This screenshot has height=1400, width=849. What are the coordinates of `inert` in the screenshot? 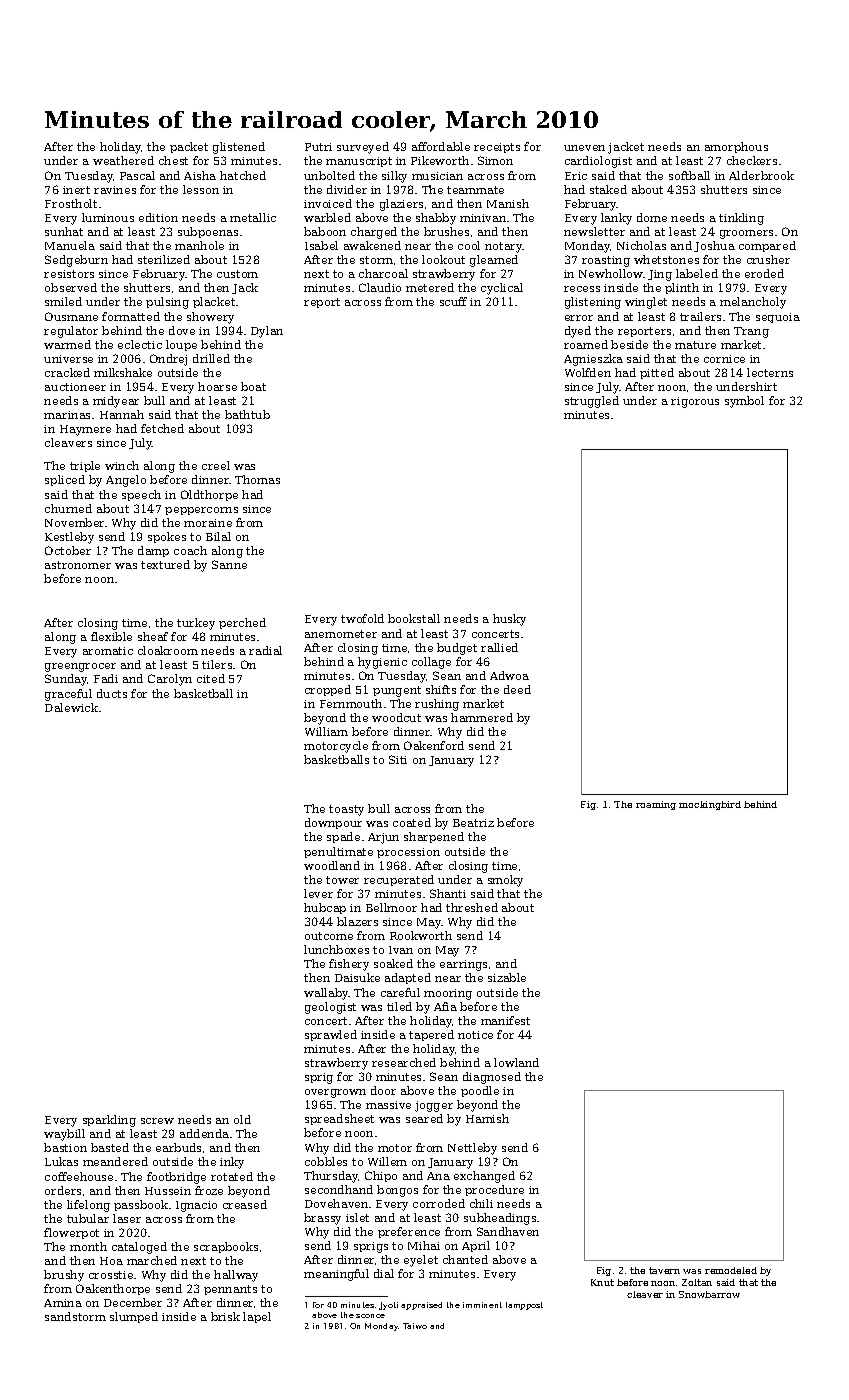 It's located at (76, 190).
